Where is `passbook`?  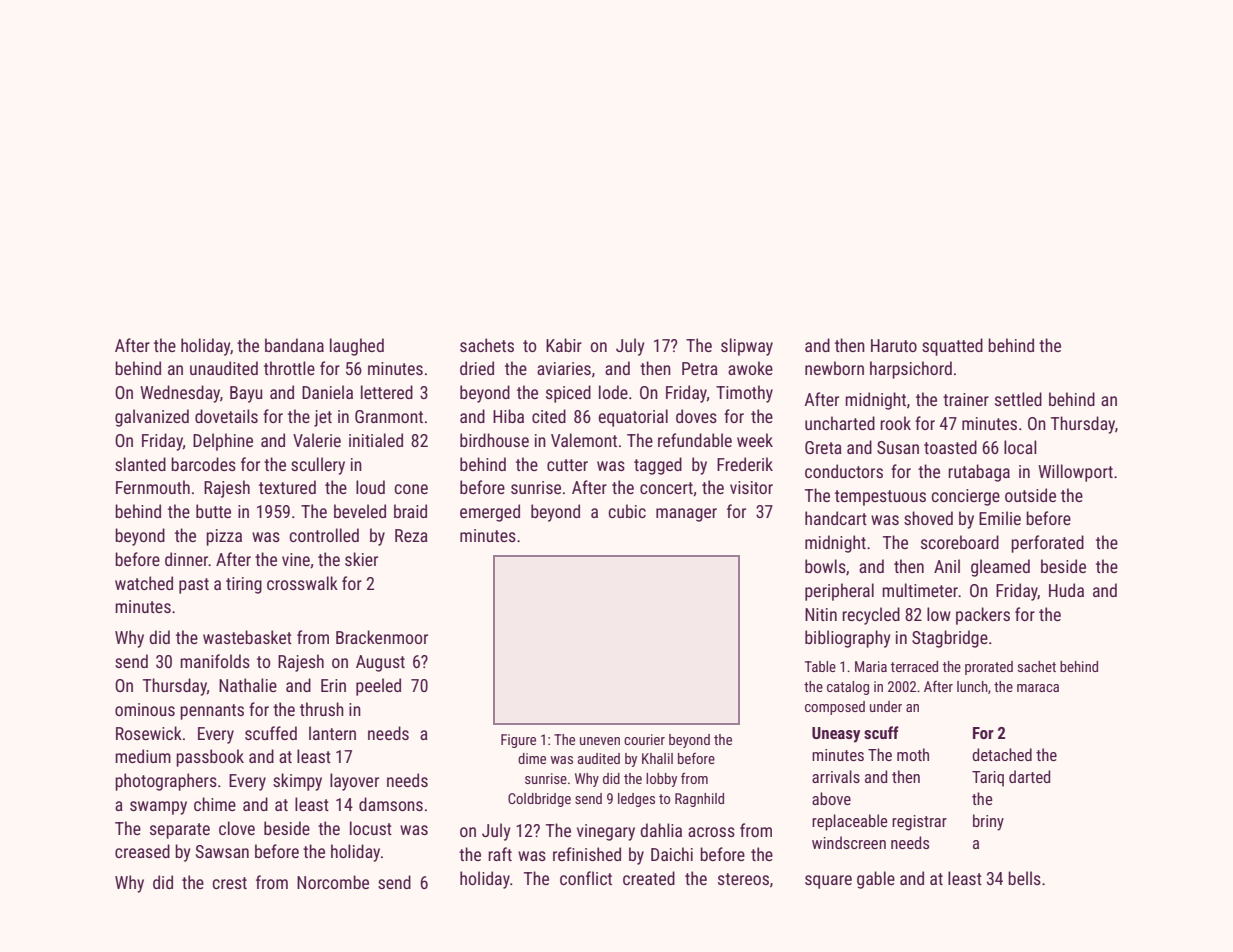
passbook is located at coordinates (210, 758).
